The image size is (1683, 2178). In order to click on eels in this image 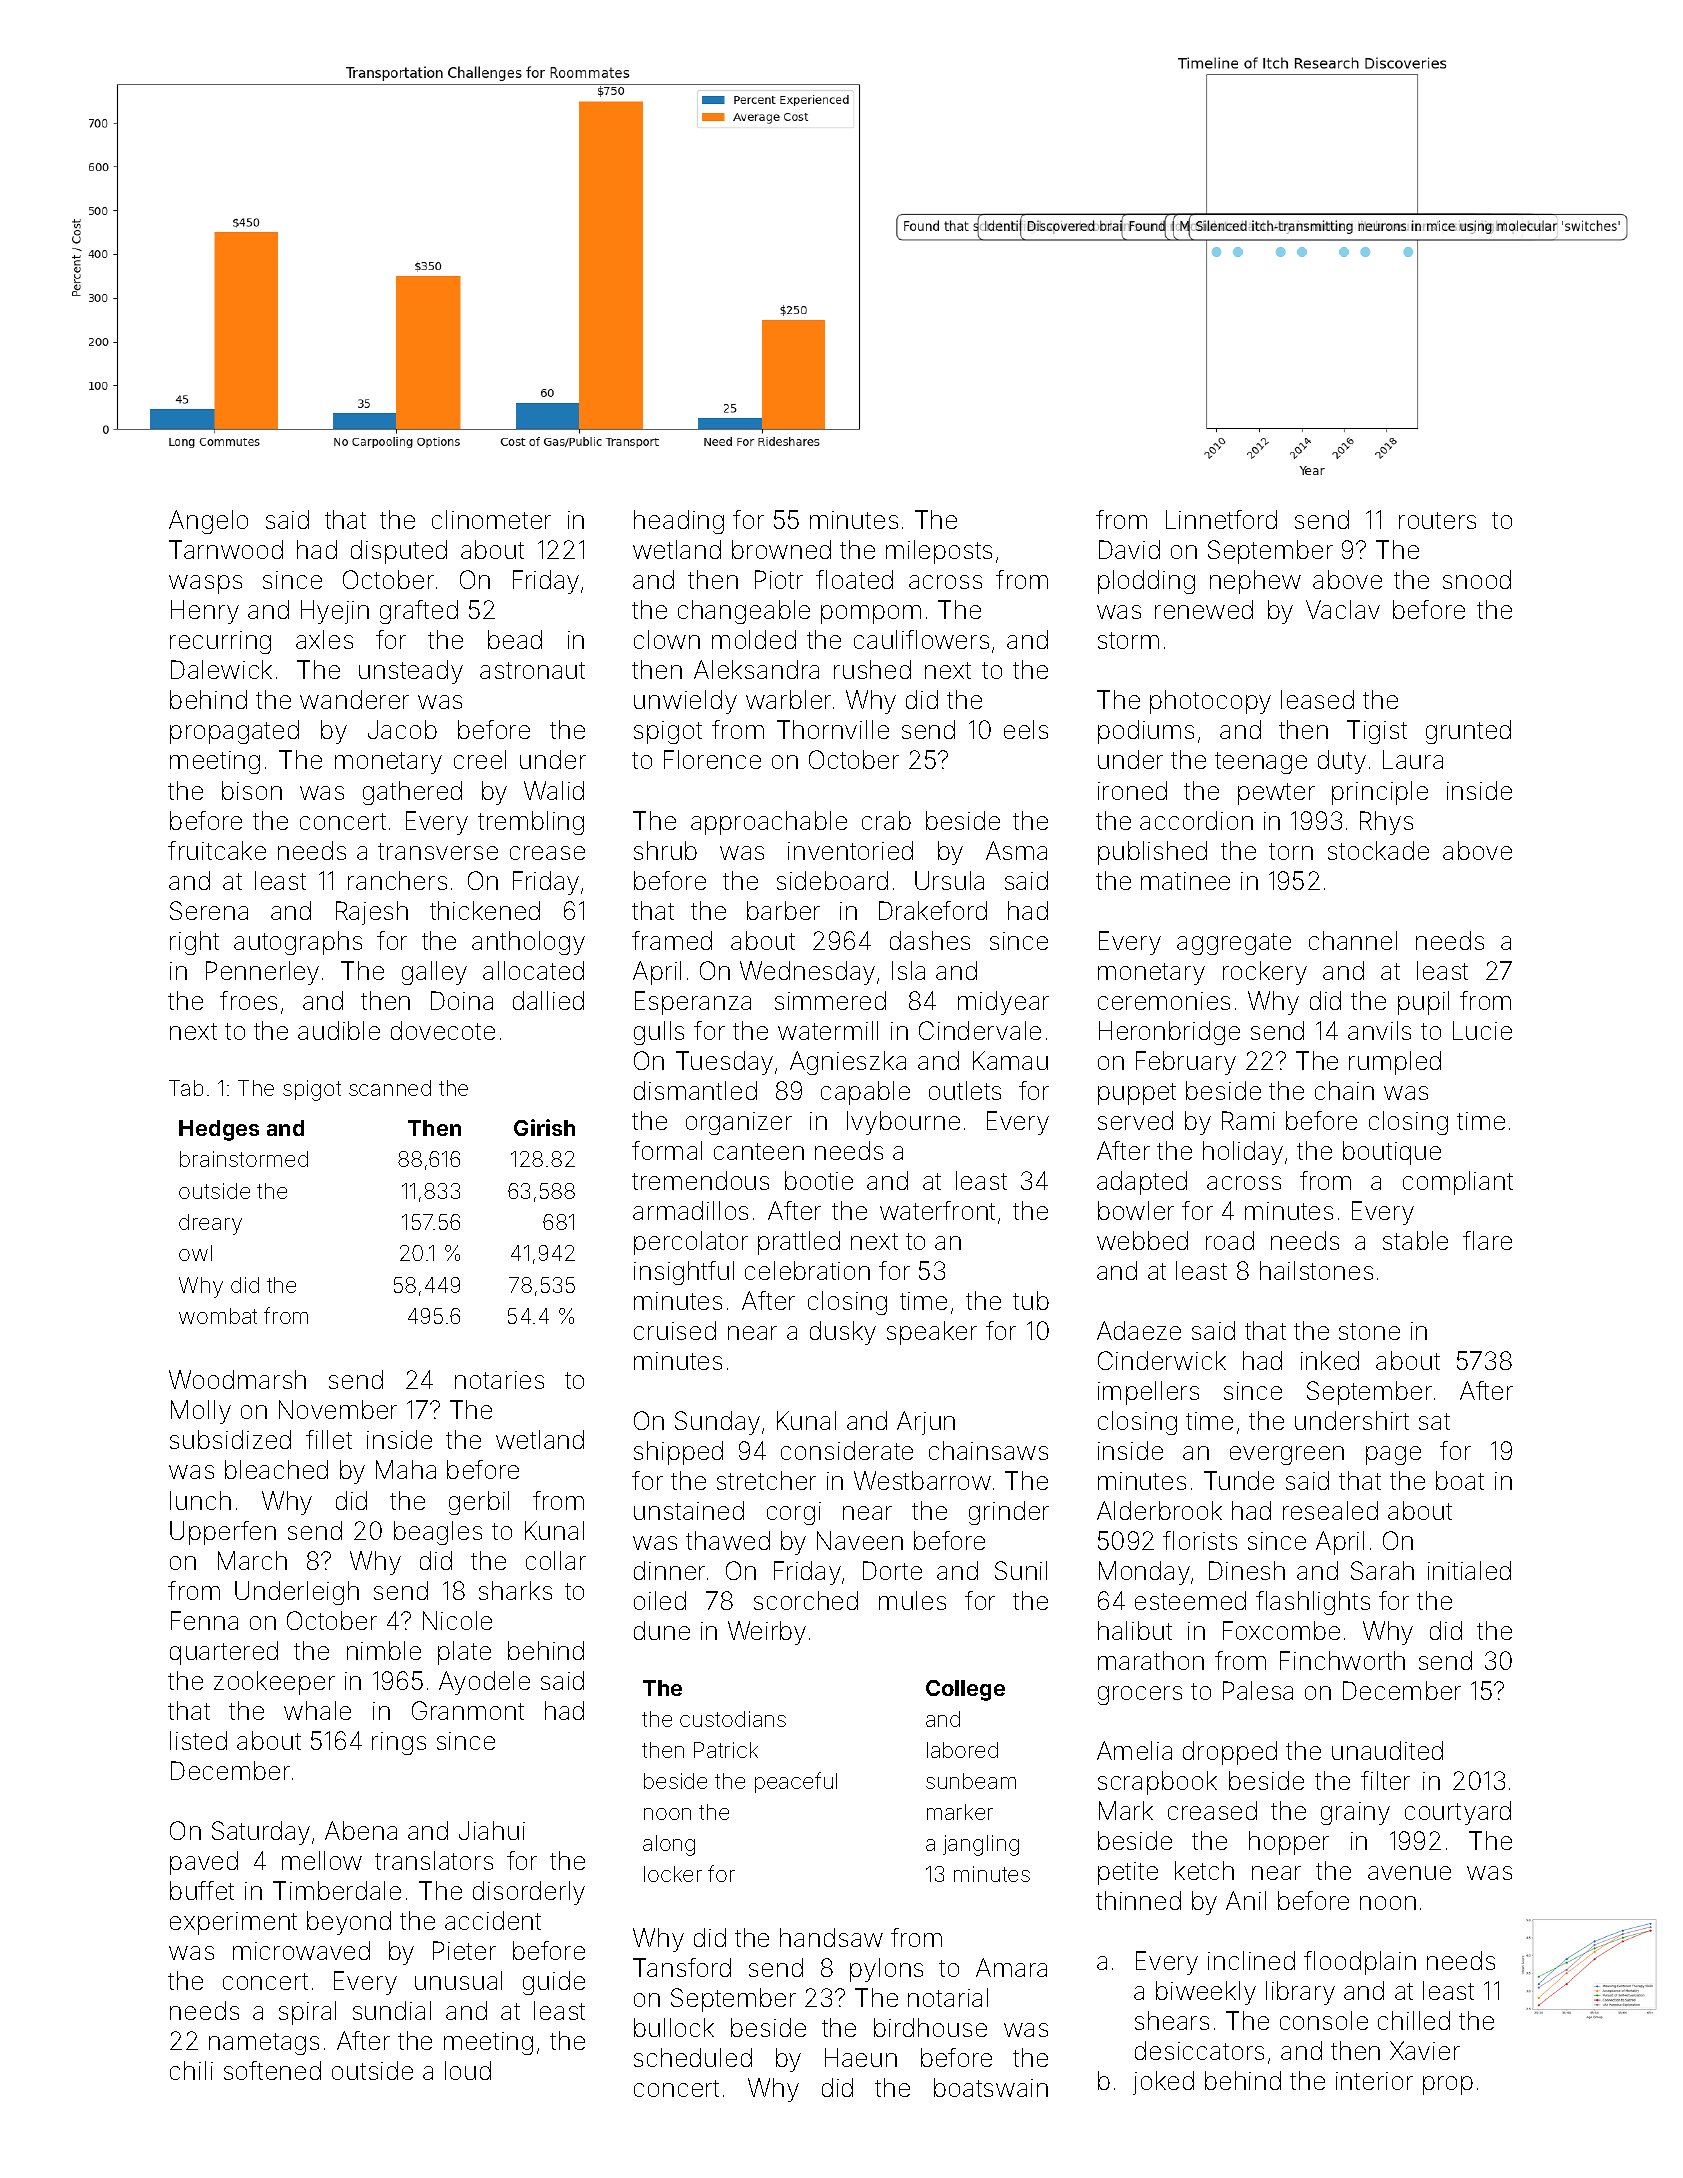, I will do `click(1026, 729)`.
